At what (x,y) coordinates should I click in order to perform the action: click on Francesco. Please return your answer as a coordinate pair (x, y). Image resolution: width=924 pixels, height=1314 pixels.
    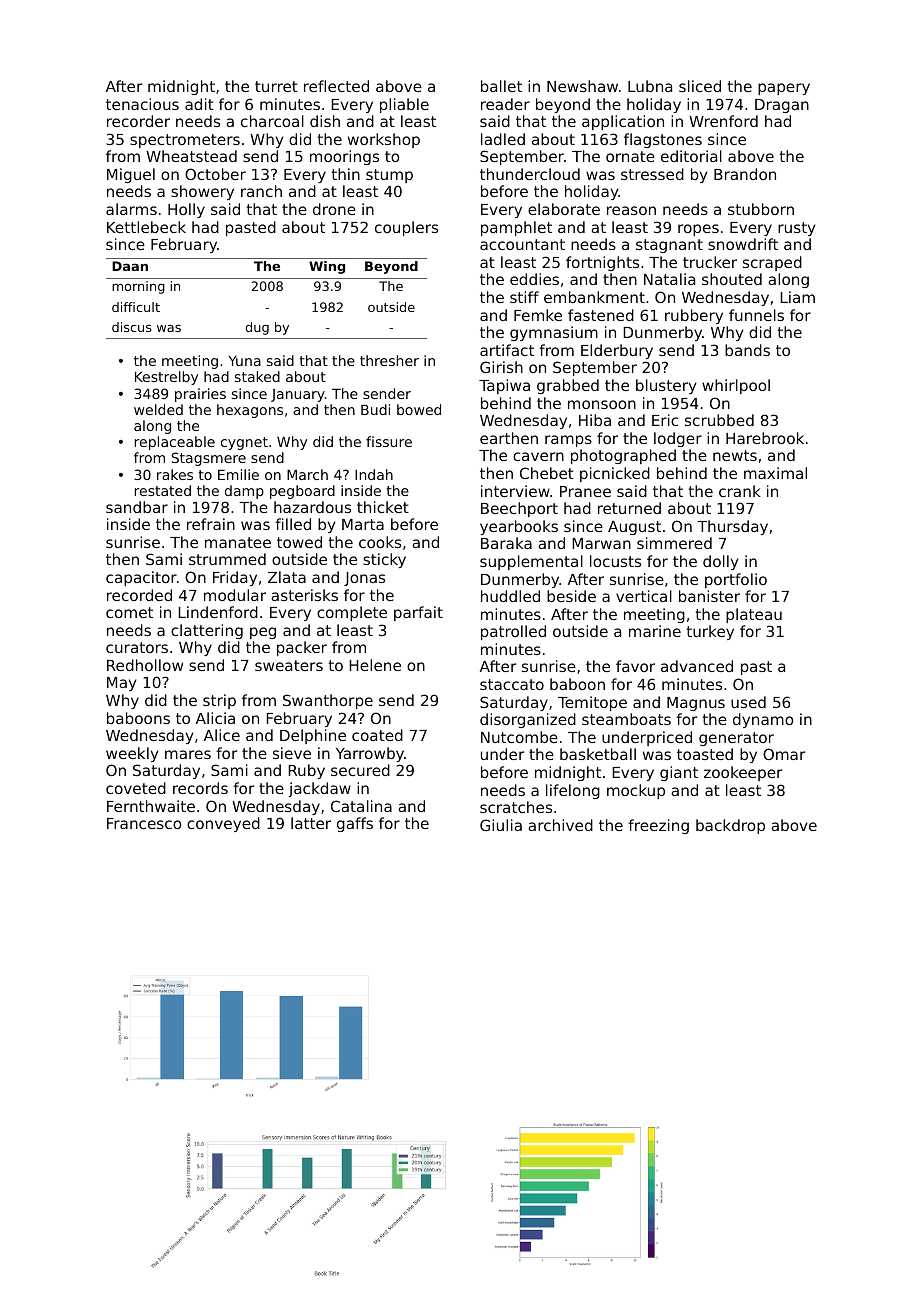
    Looking at the image, I should click on (144, 823).
